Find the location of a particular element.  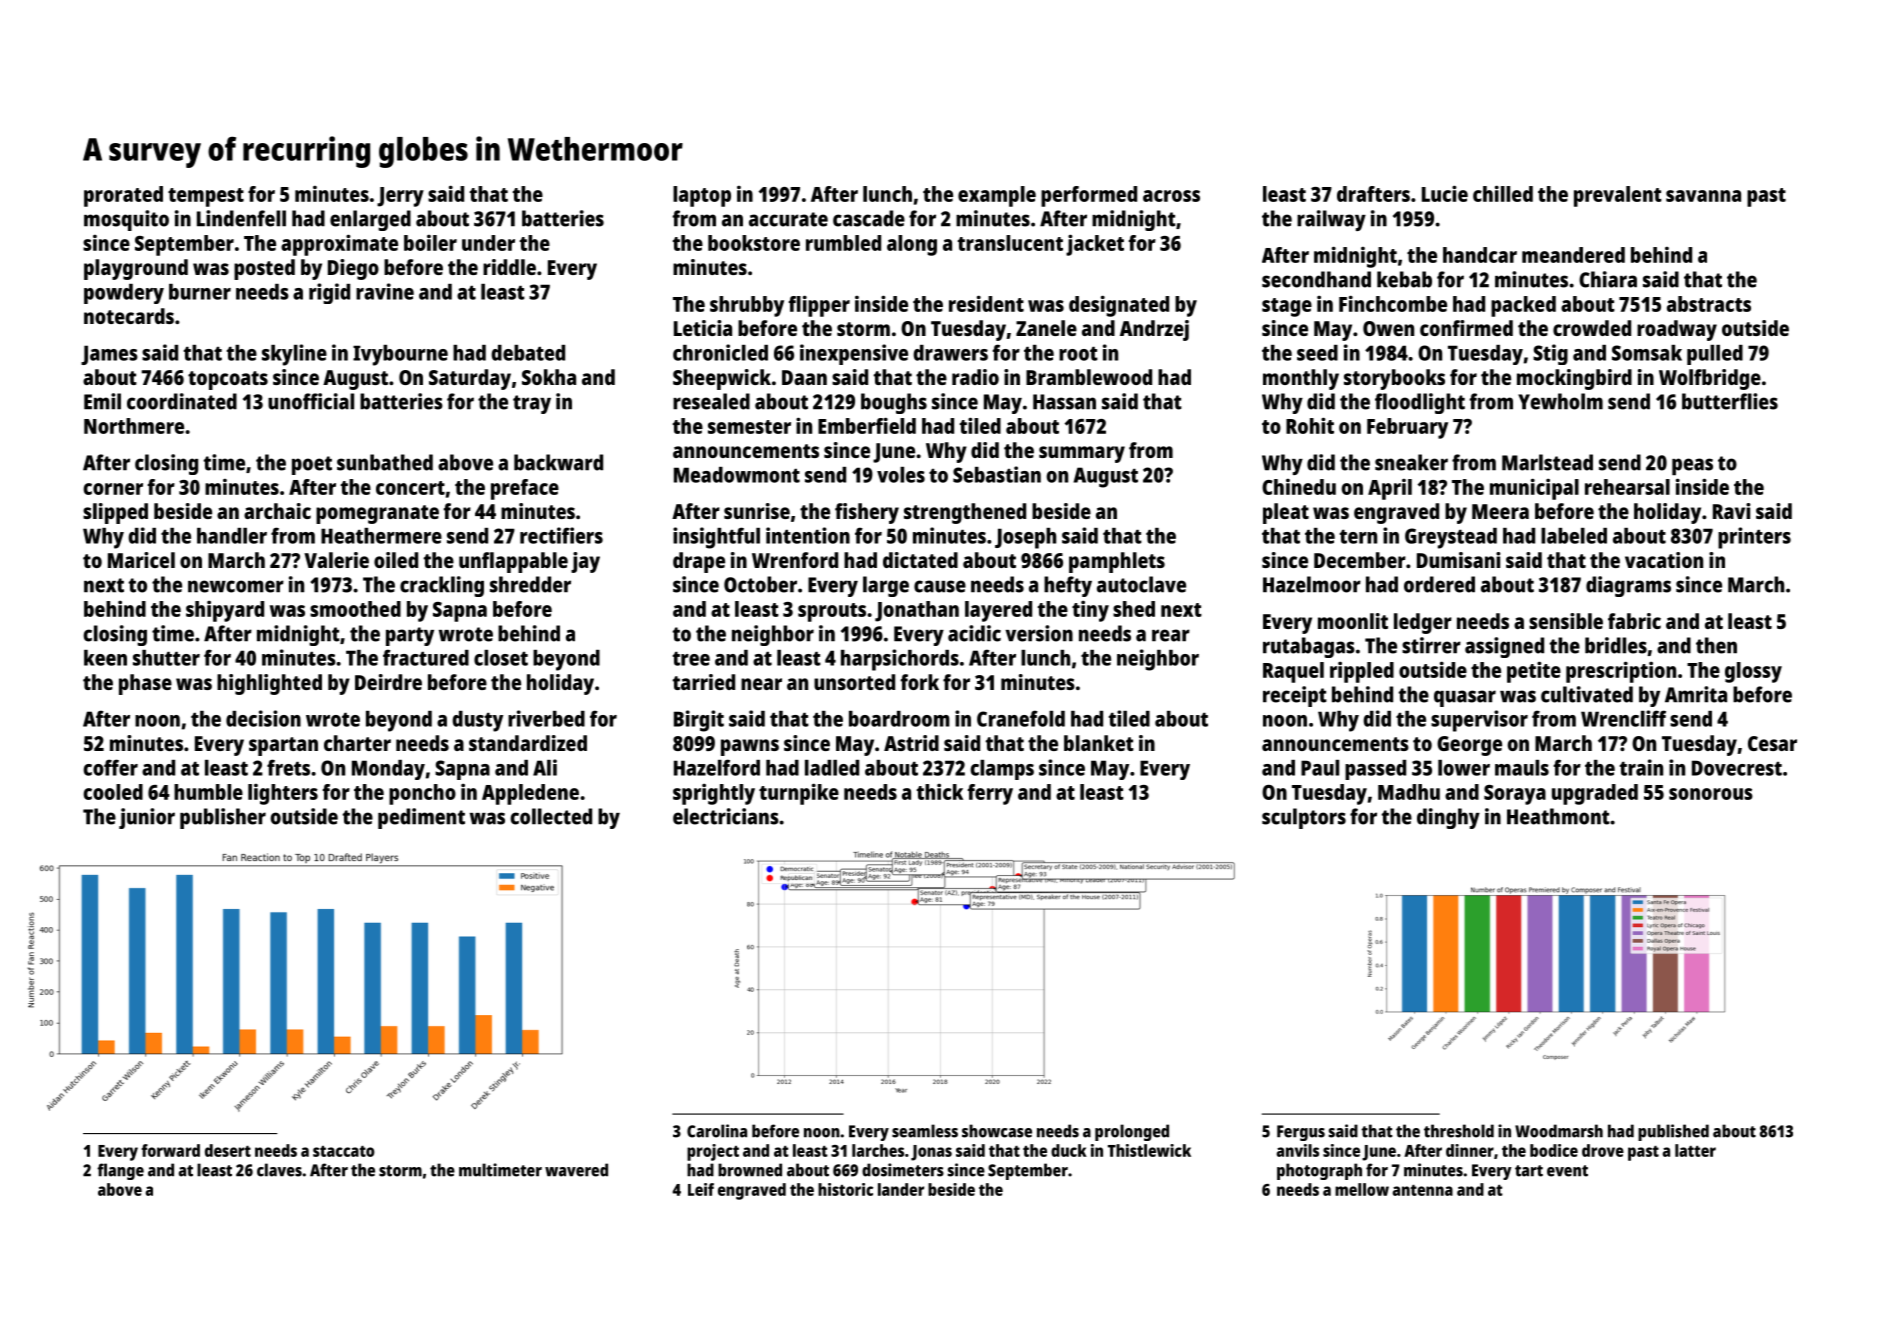

Joseph is located at coordinates (1025, 538).
